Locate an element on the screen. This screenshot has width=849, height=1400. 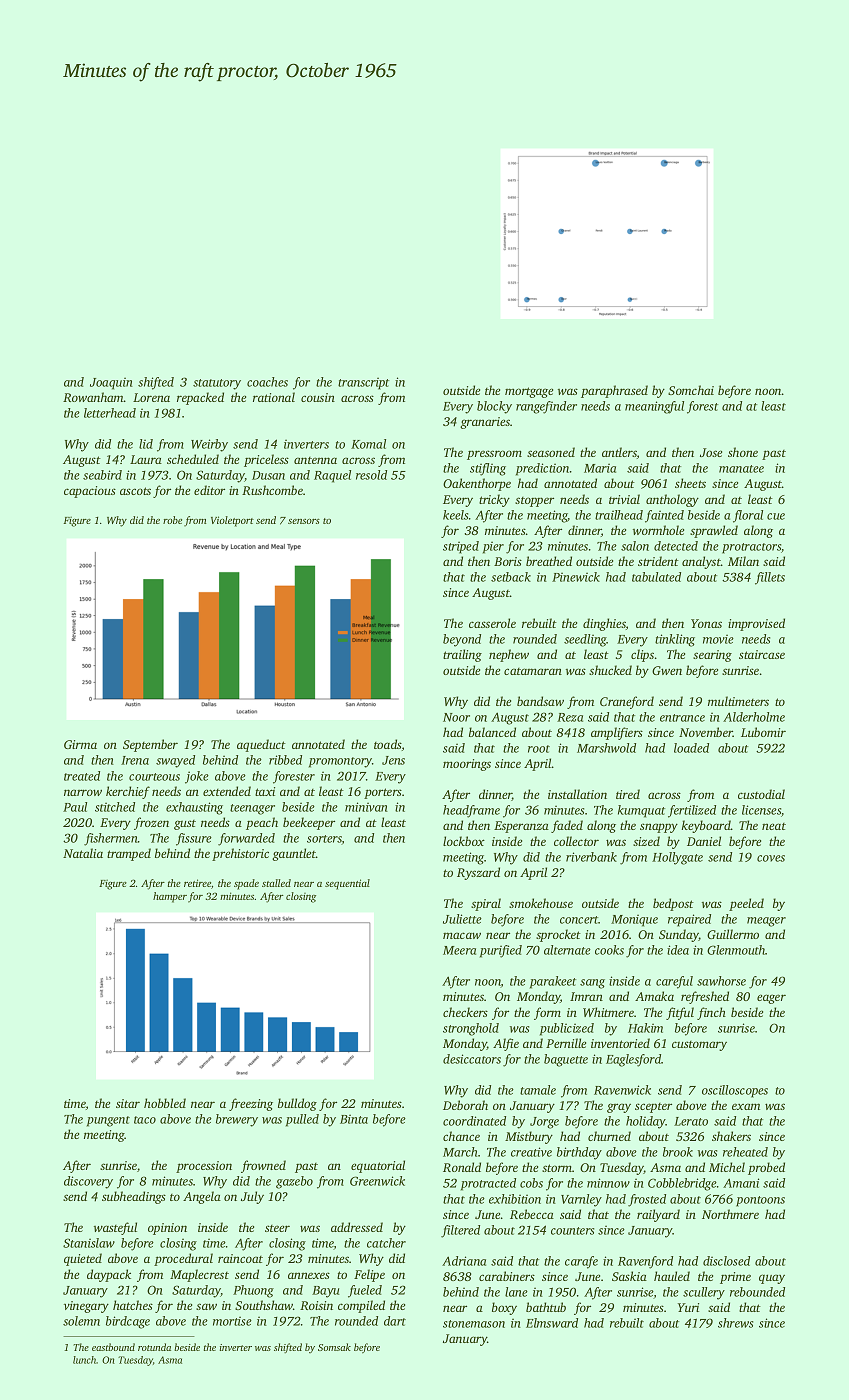
discovery is located at coordinates (88, 1182).
